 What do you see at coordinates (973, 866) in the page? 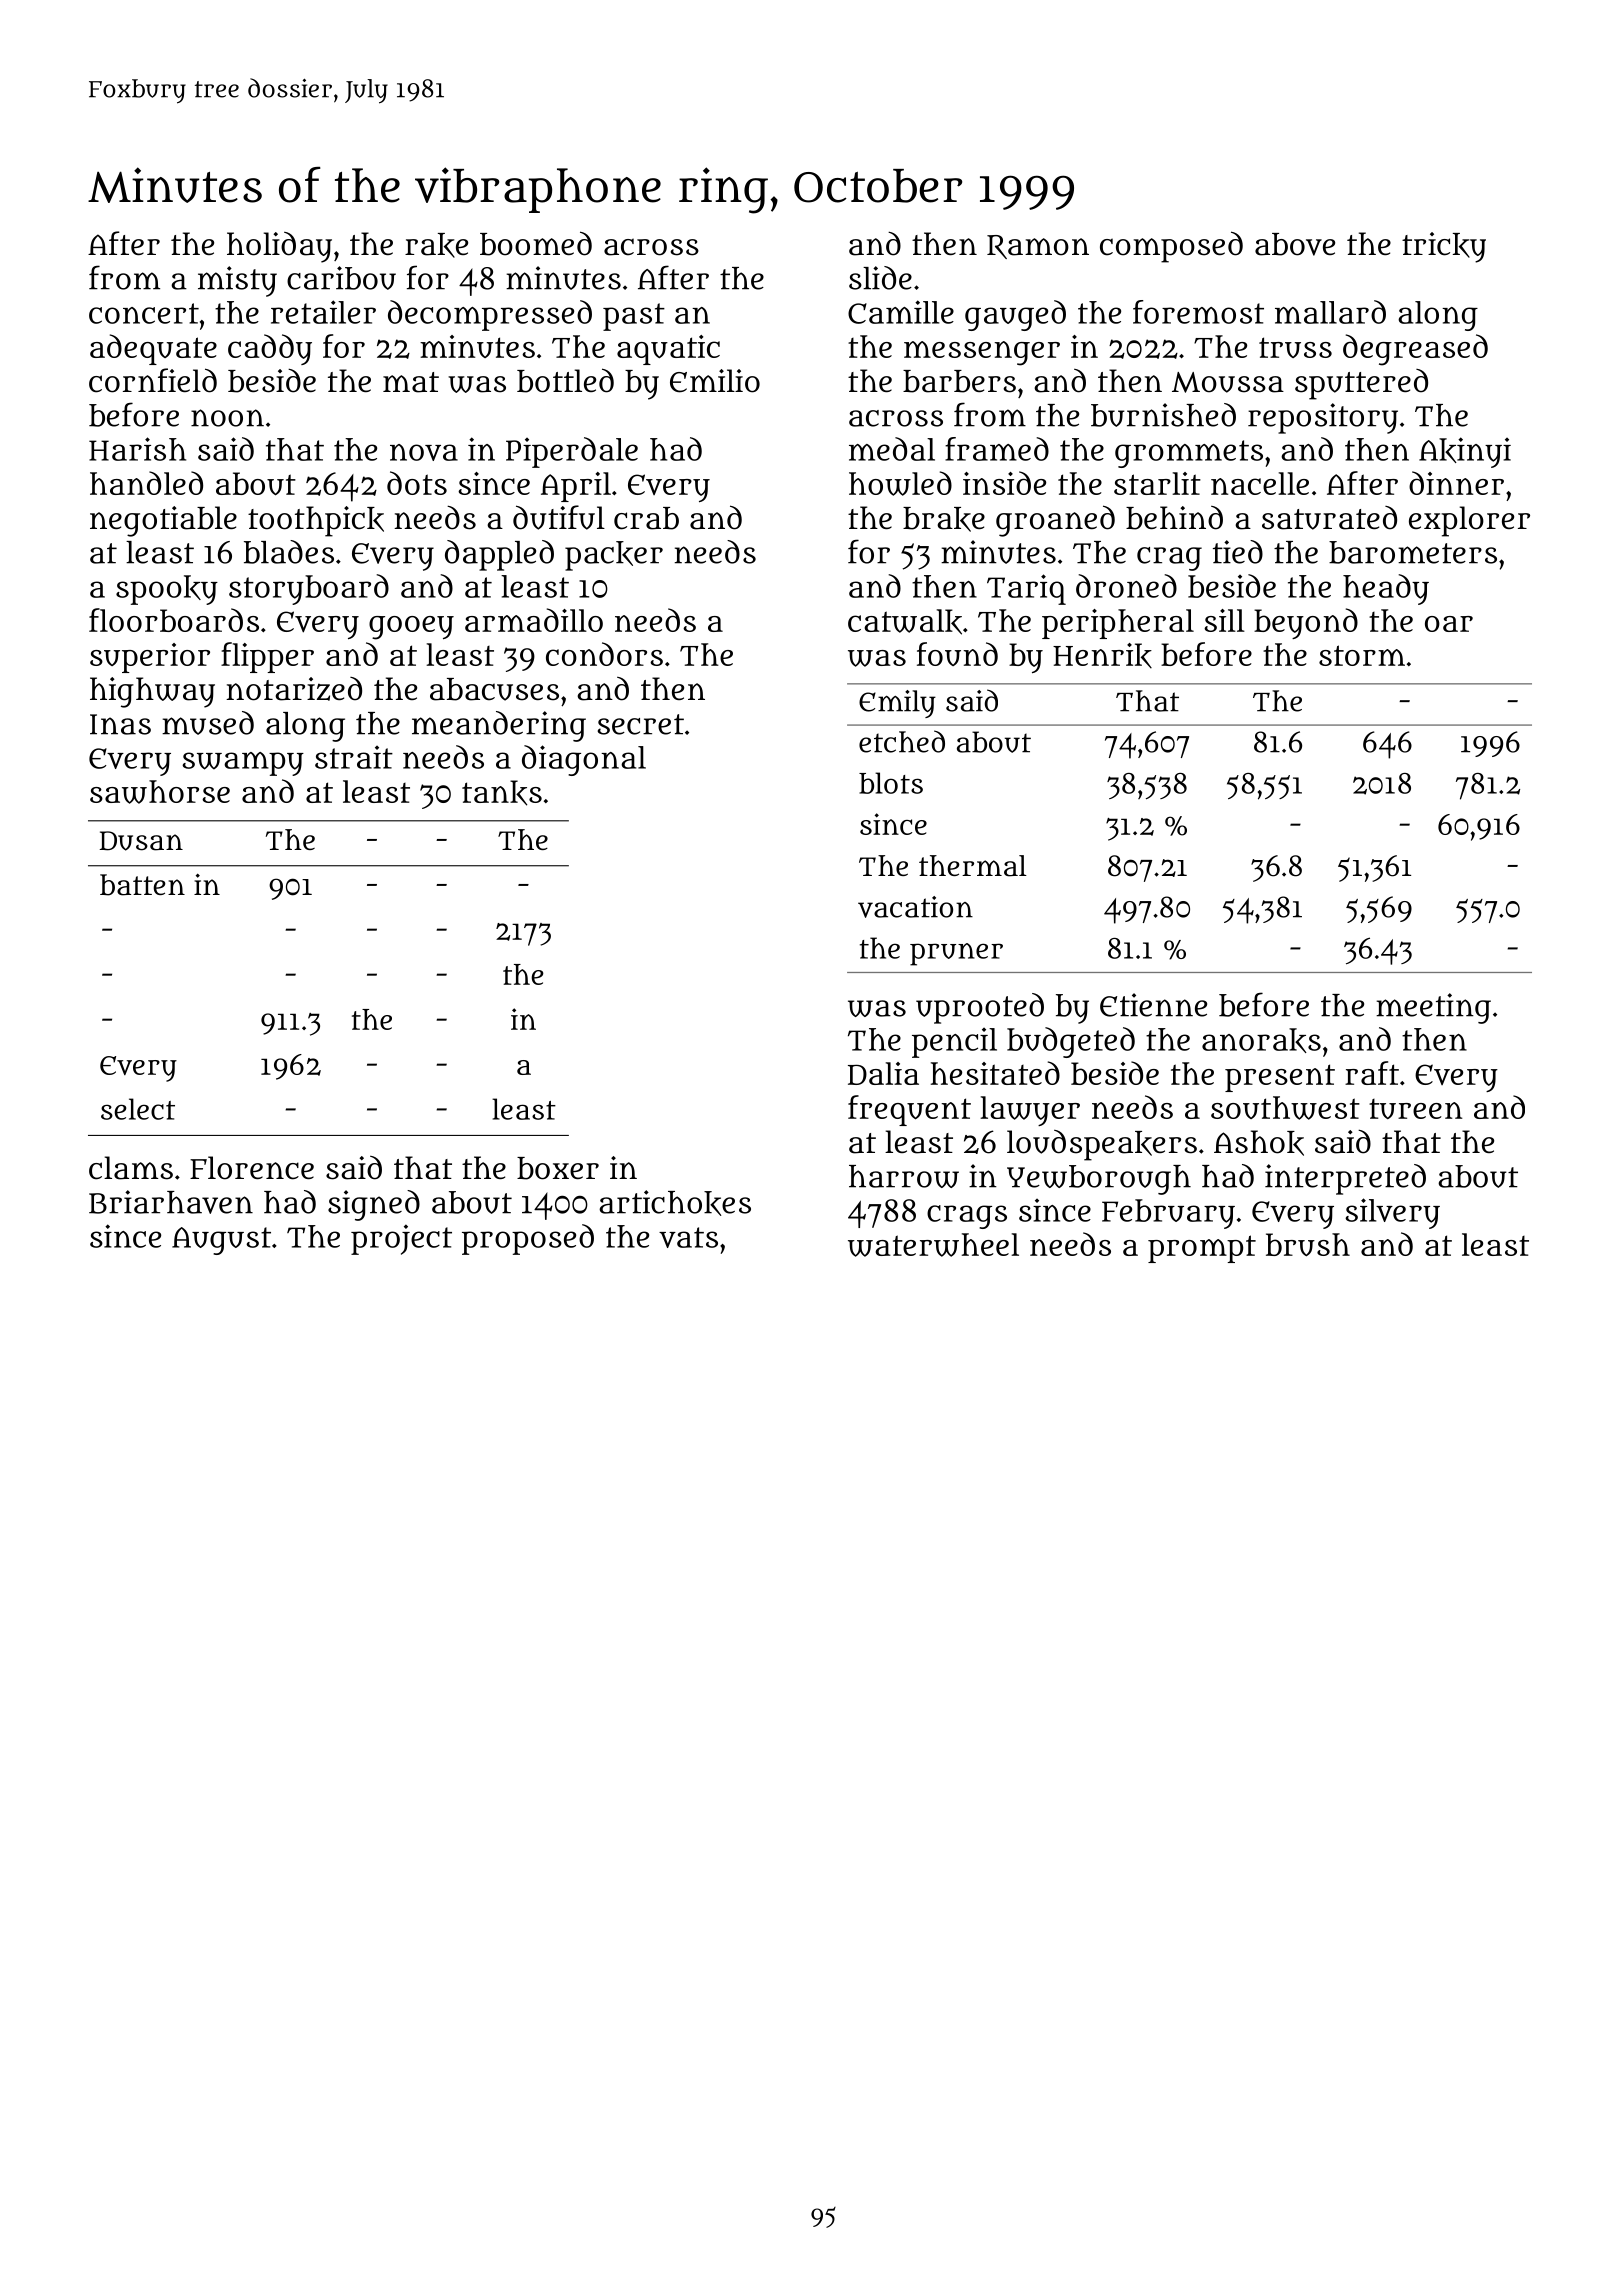
I see `thermal` at bounding box center [973, 866].
